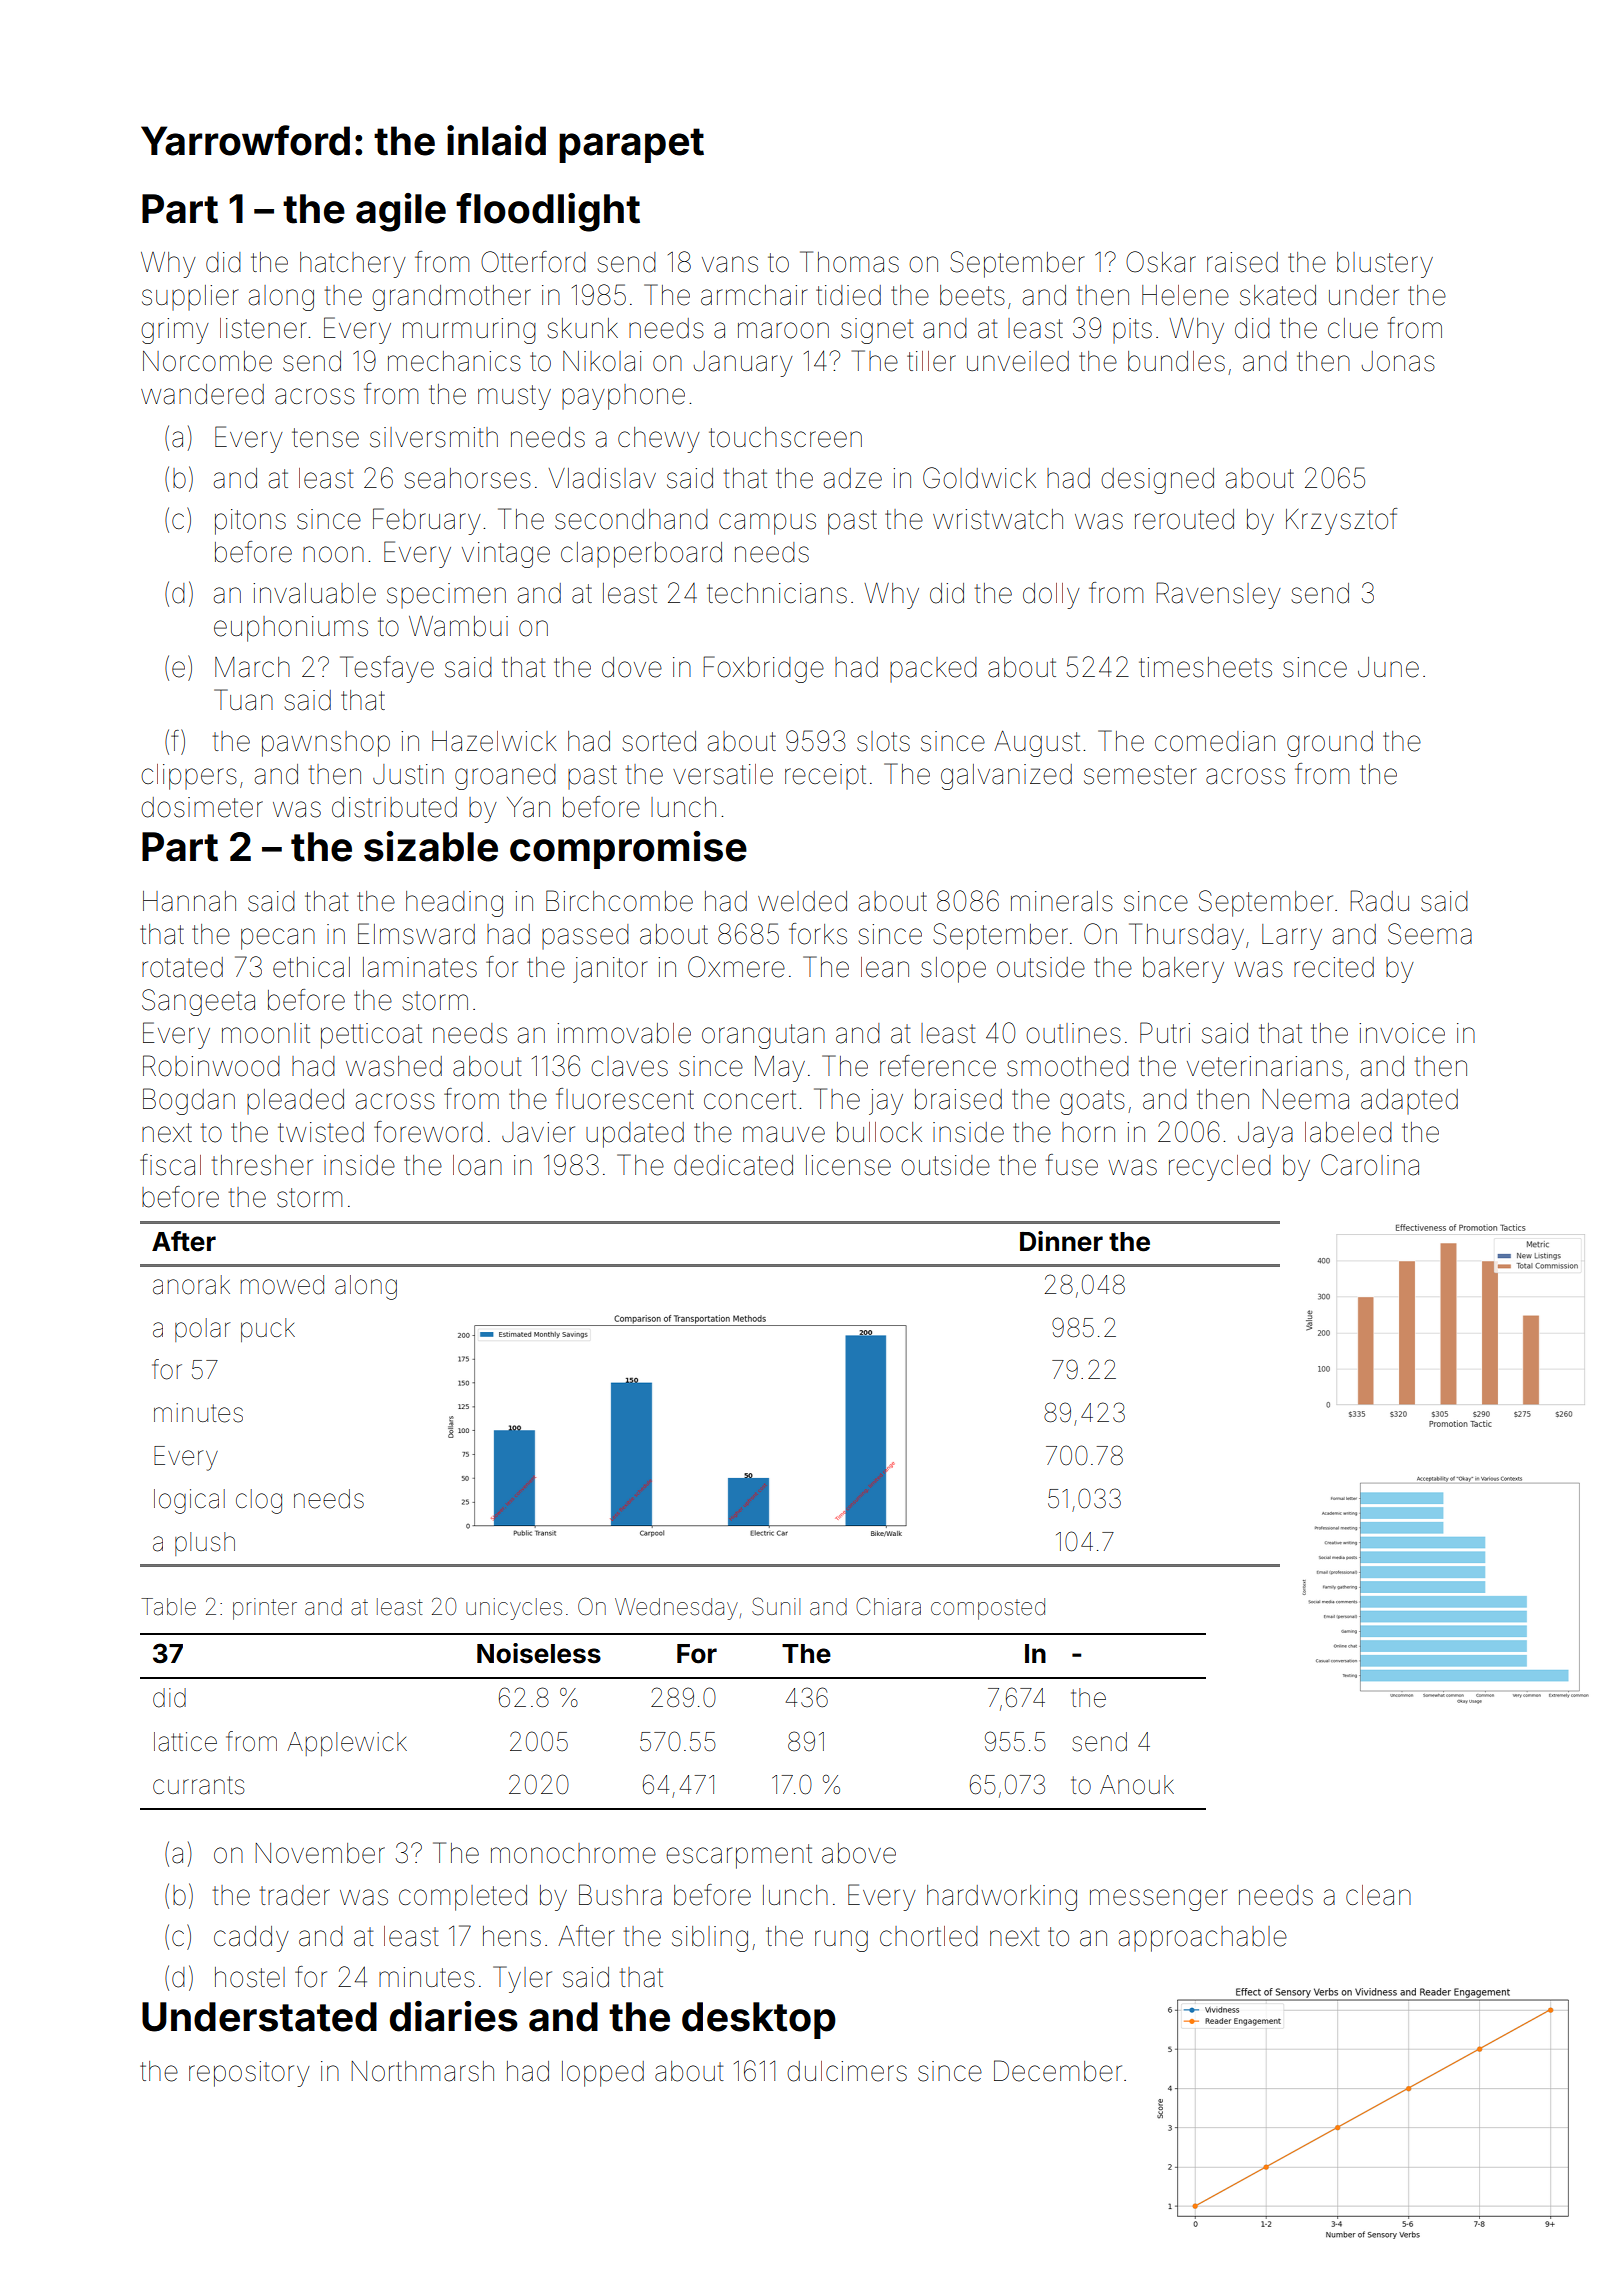  I want to click on Oskar, so click(1161, 262).
